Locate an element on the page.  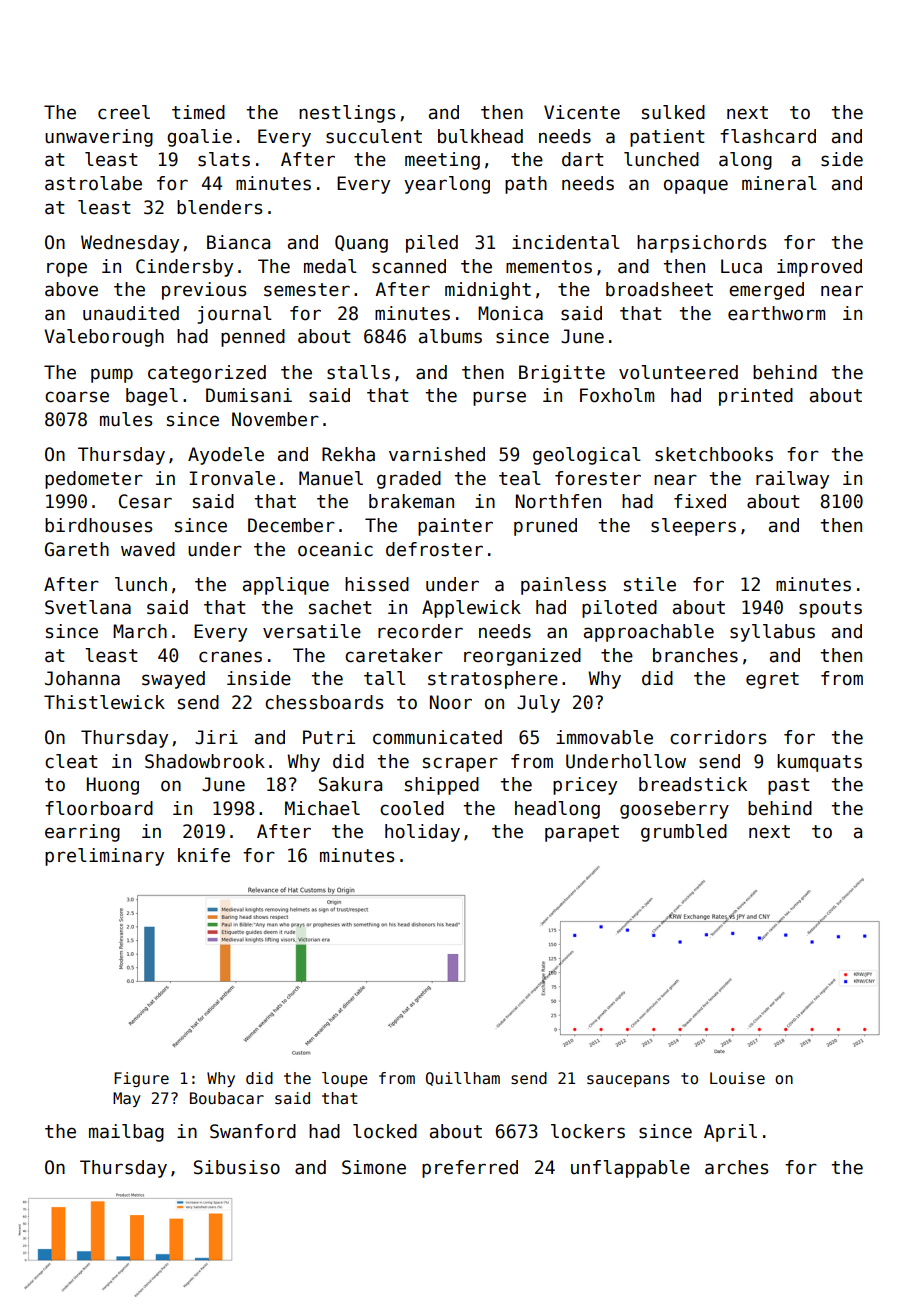
Louise is located at coordinates (737, 1078).
